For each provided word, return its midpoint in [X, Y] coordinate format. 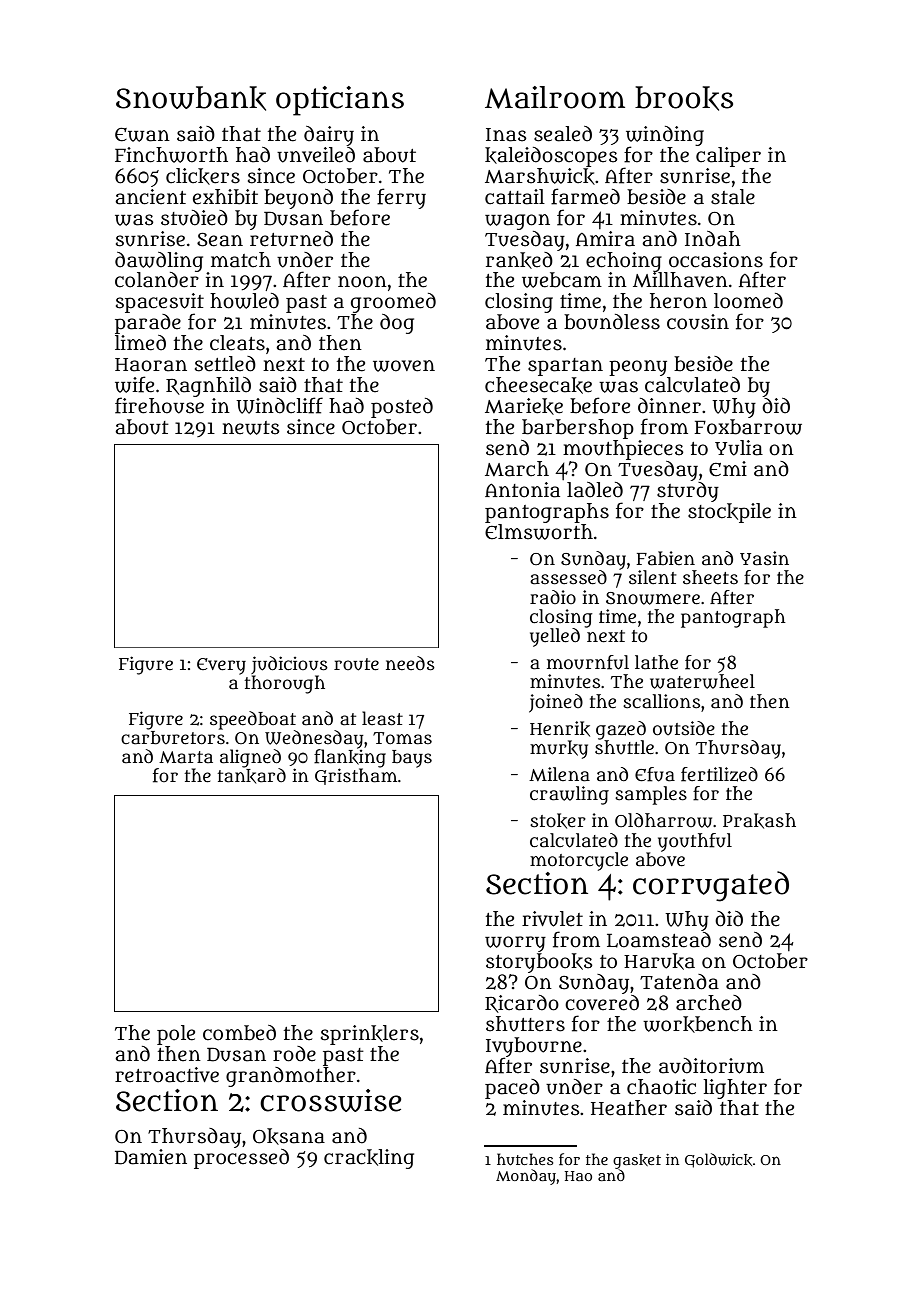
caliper [728, 157]
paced [512, 1089]
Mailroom [555, 97]
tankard [251, 776]
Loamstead [659, 940]
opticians [340, 101]
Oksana [289, 1136]
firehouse [159, 406]
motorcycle [579, 861]
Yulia [739, 448]
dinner [669, 406]
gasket [637, 1161]
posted [402, 408]
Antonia [522, 490]
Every [221, 666]
